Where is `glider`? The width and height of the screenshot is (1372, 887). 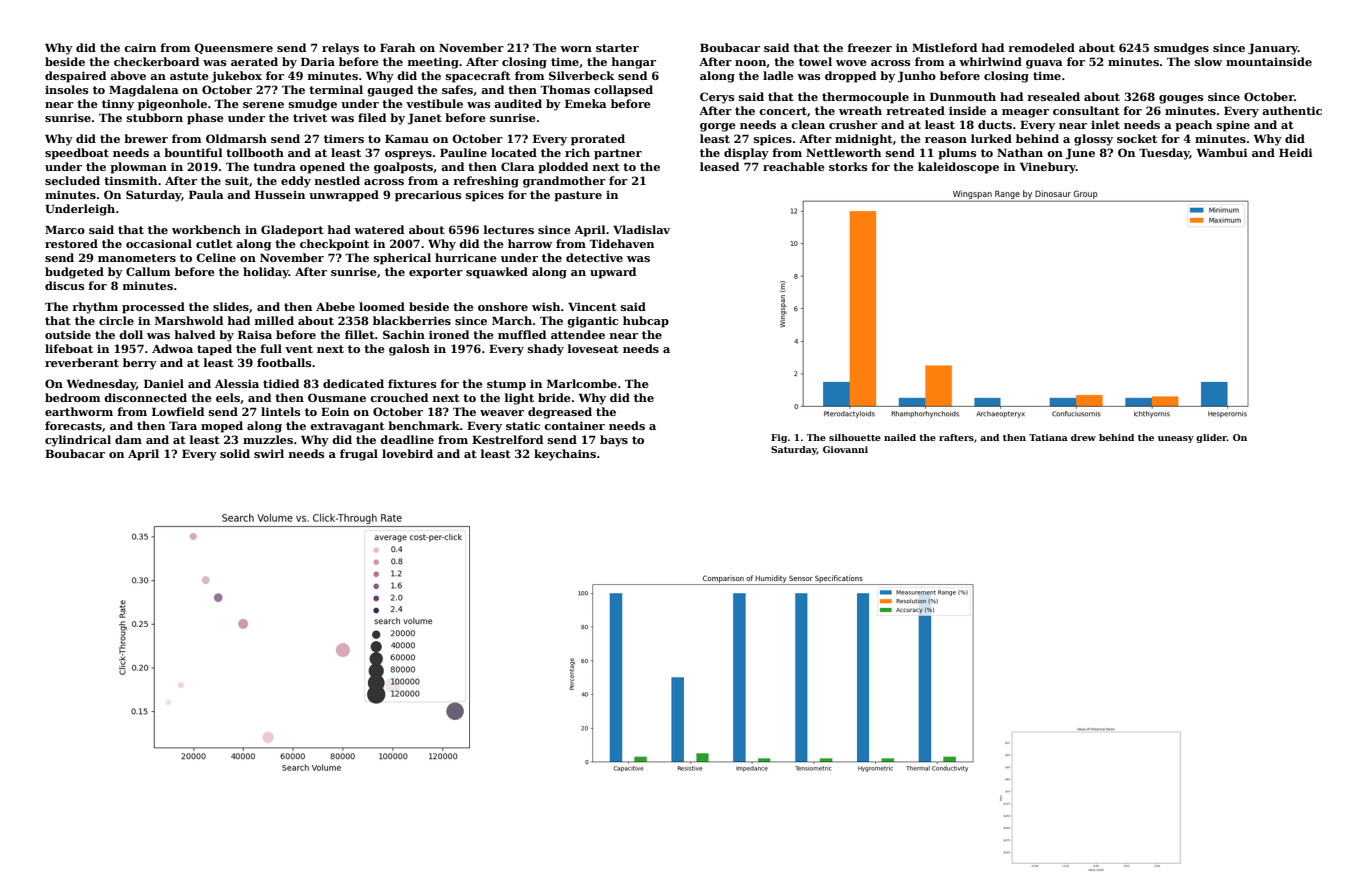
glider is located at coordinates (1211, 438).
